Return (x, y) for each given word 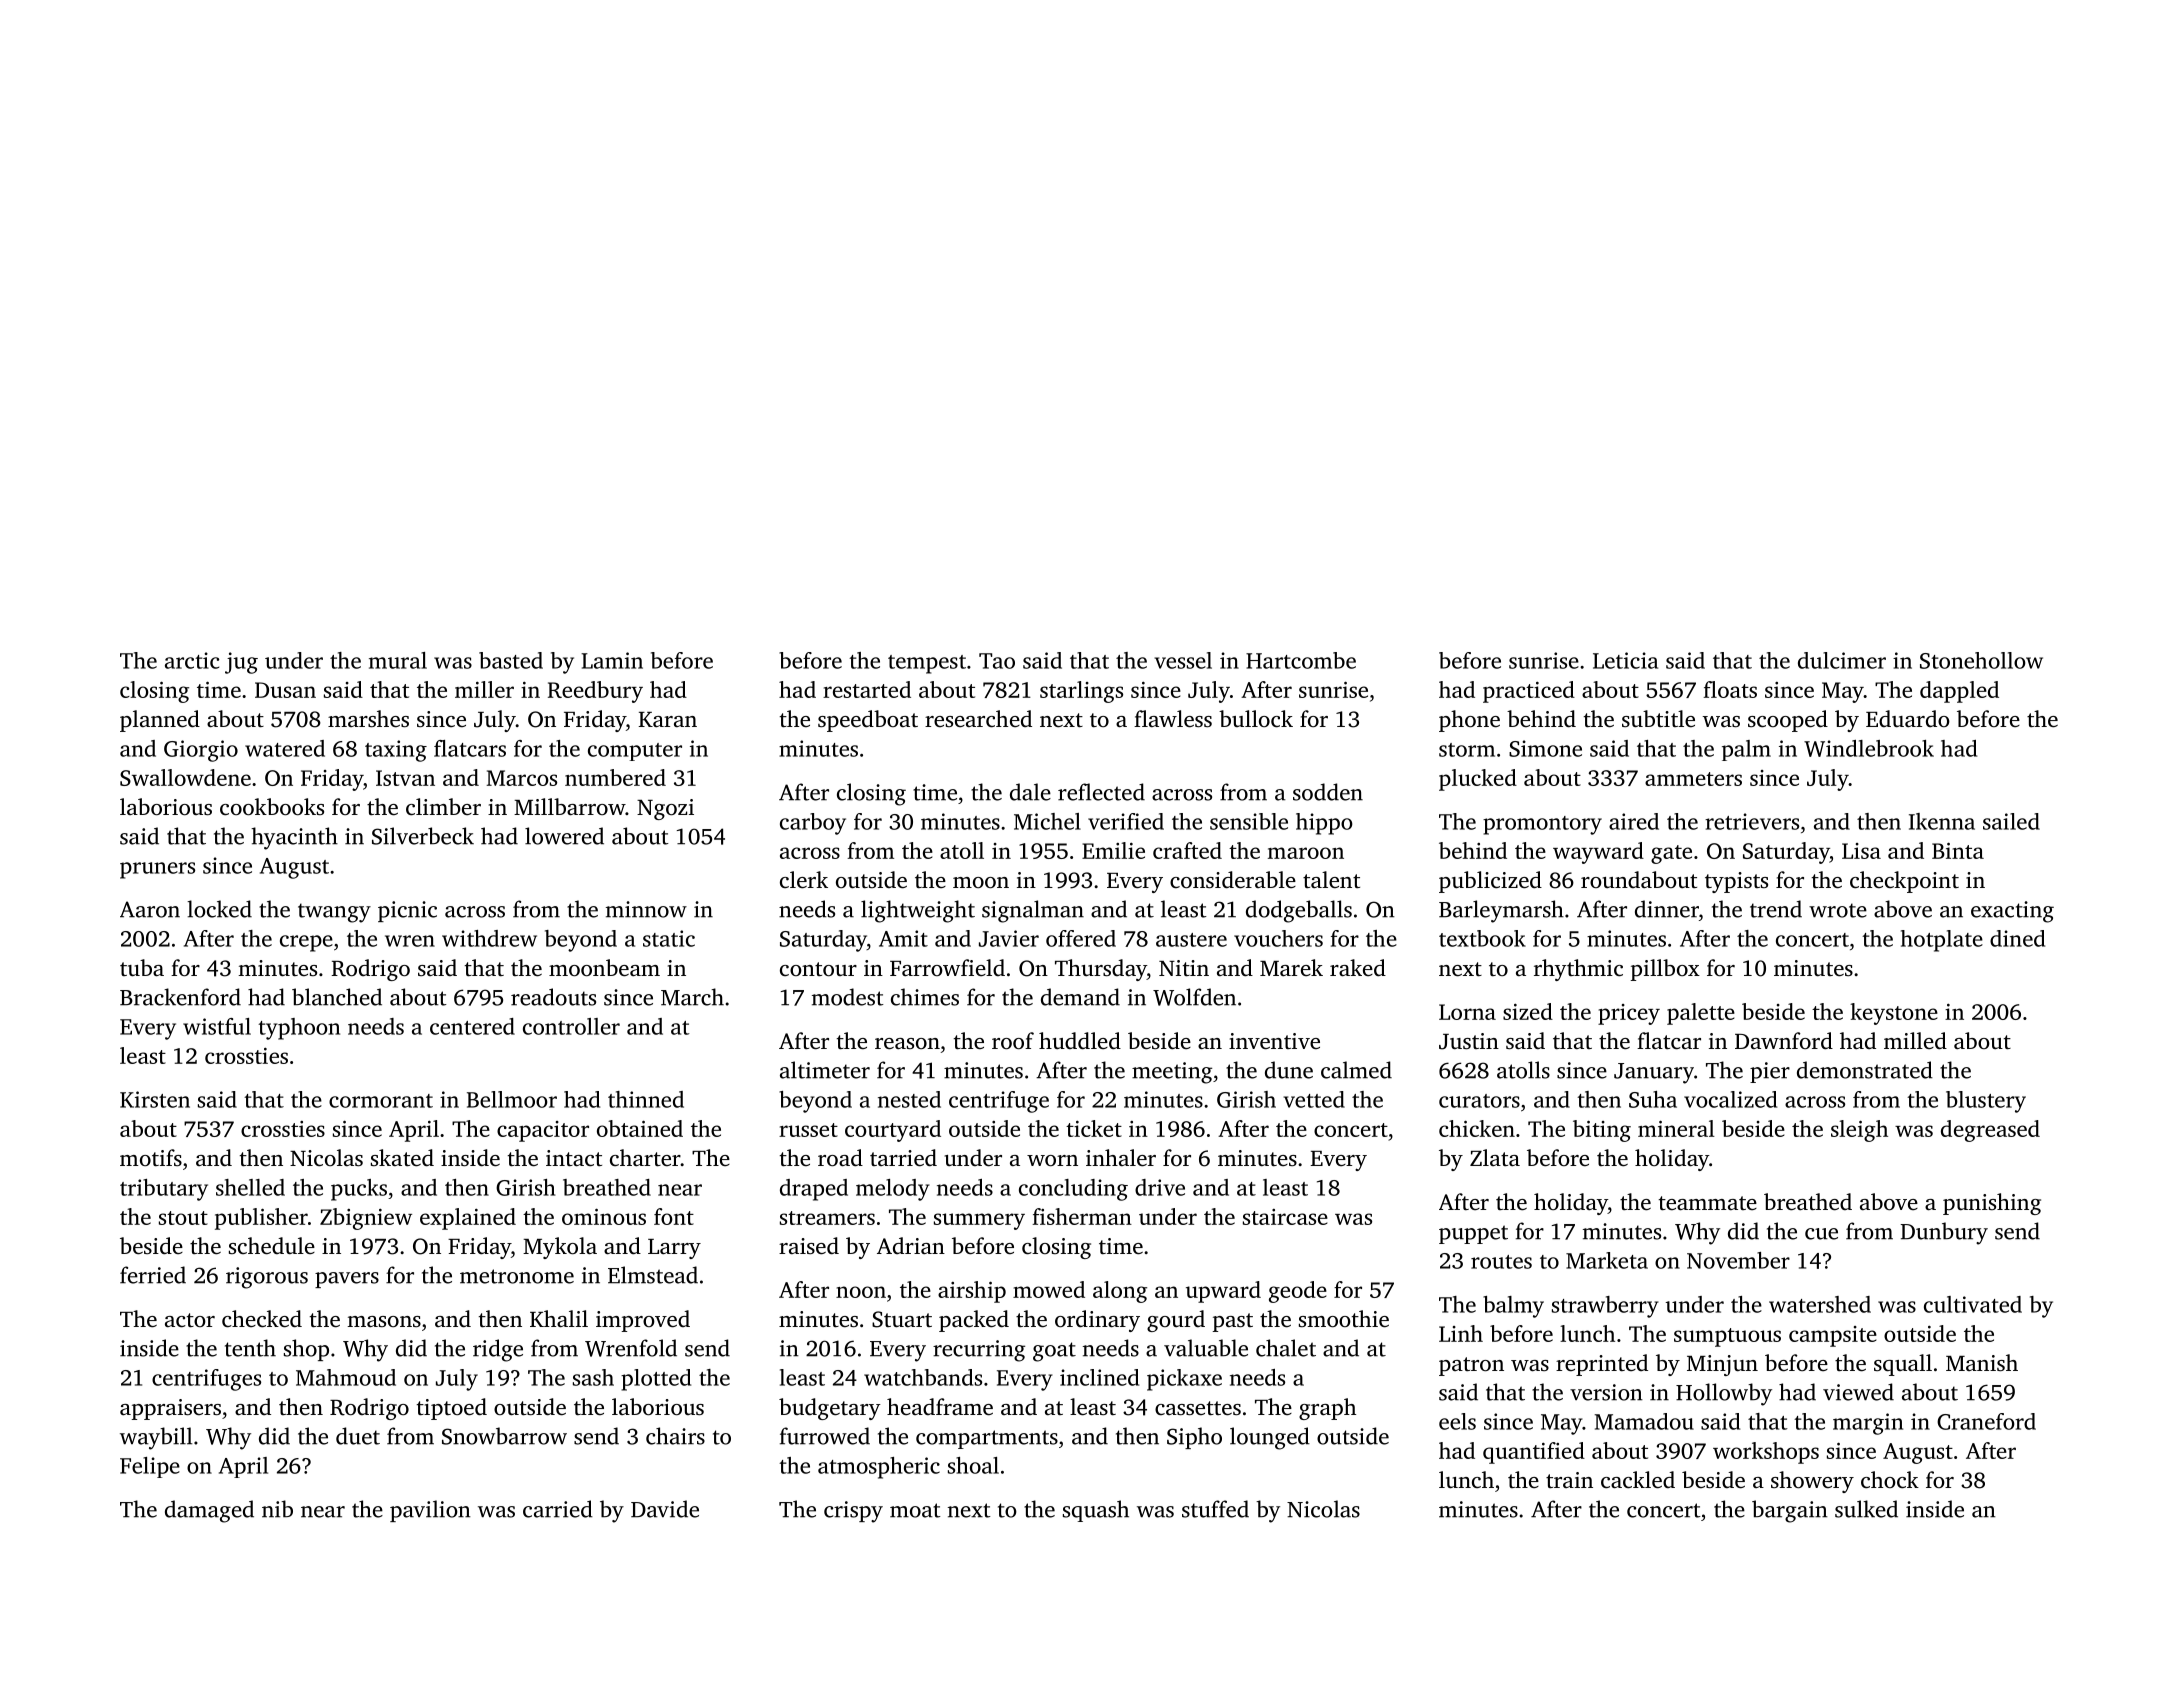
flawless (1173, 719)
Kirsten (155, 1099)
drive (1160, 1187)
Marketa (1607, 1260)
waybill (156, 1438)
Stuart (902, 1319)
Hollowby (1724, 1394)
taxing (396, 751)
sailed (2011, 821)
